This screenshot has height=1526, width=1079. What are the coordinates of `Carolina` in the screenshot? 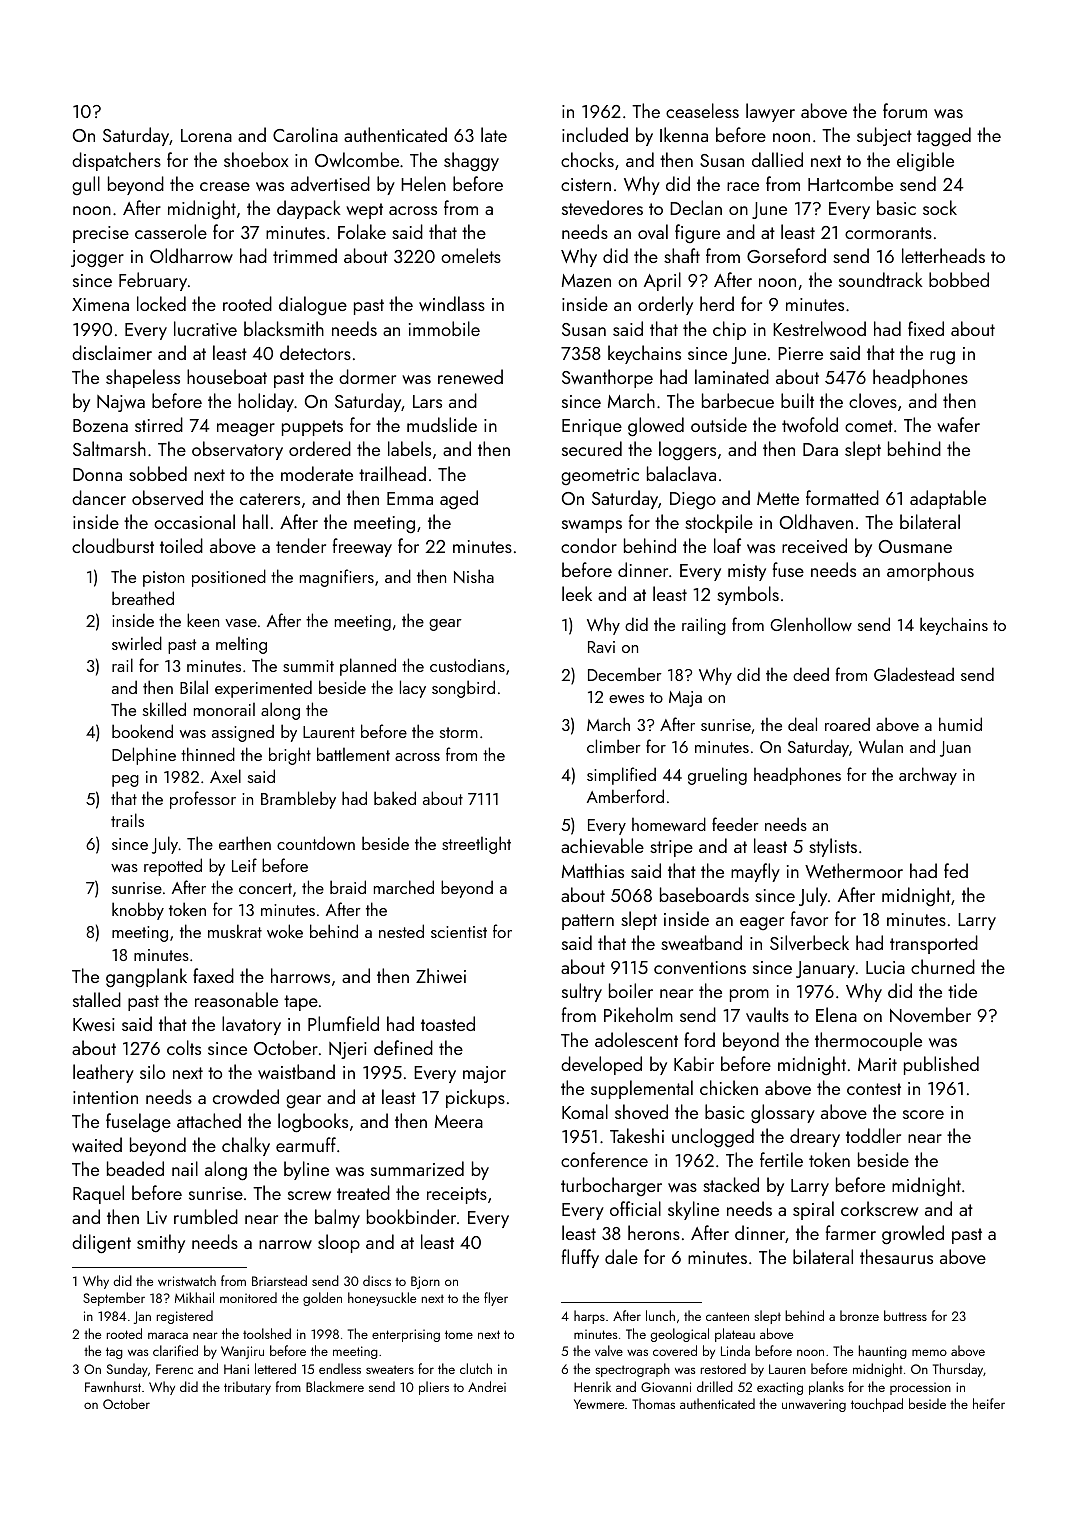 It's located at (305, 134).
